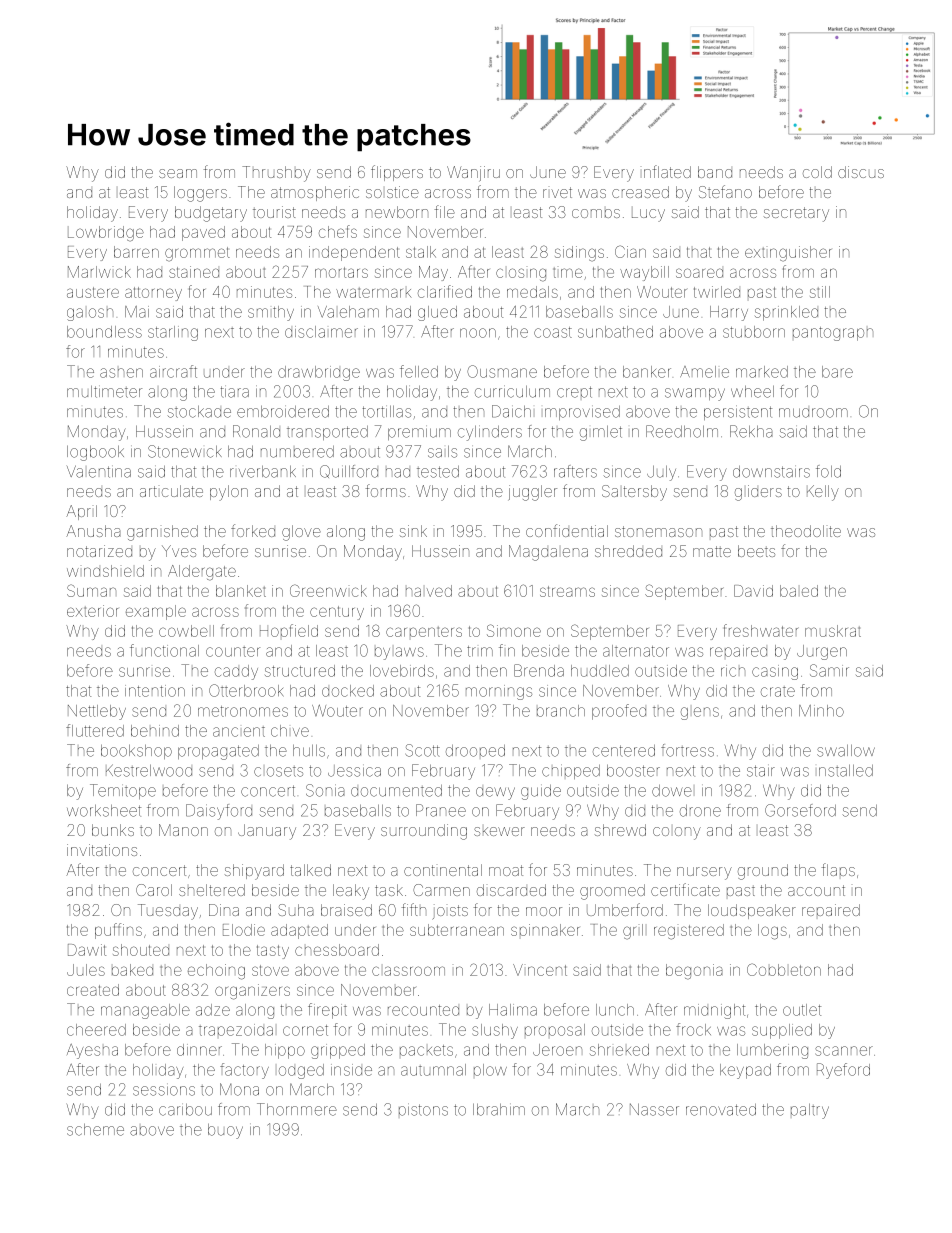 The image size is (952, 1233). Describe the element at coordinates (786, 313) in the screenshot. I see `sprinkled` at that location.
